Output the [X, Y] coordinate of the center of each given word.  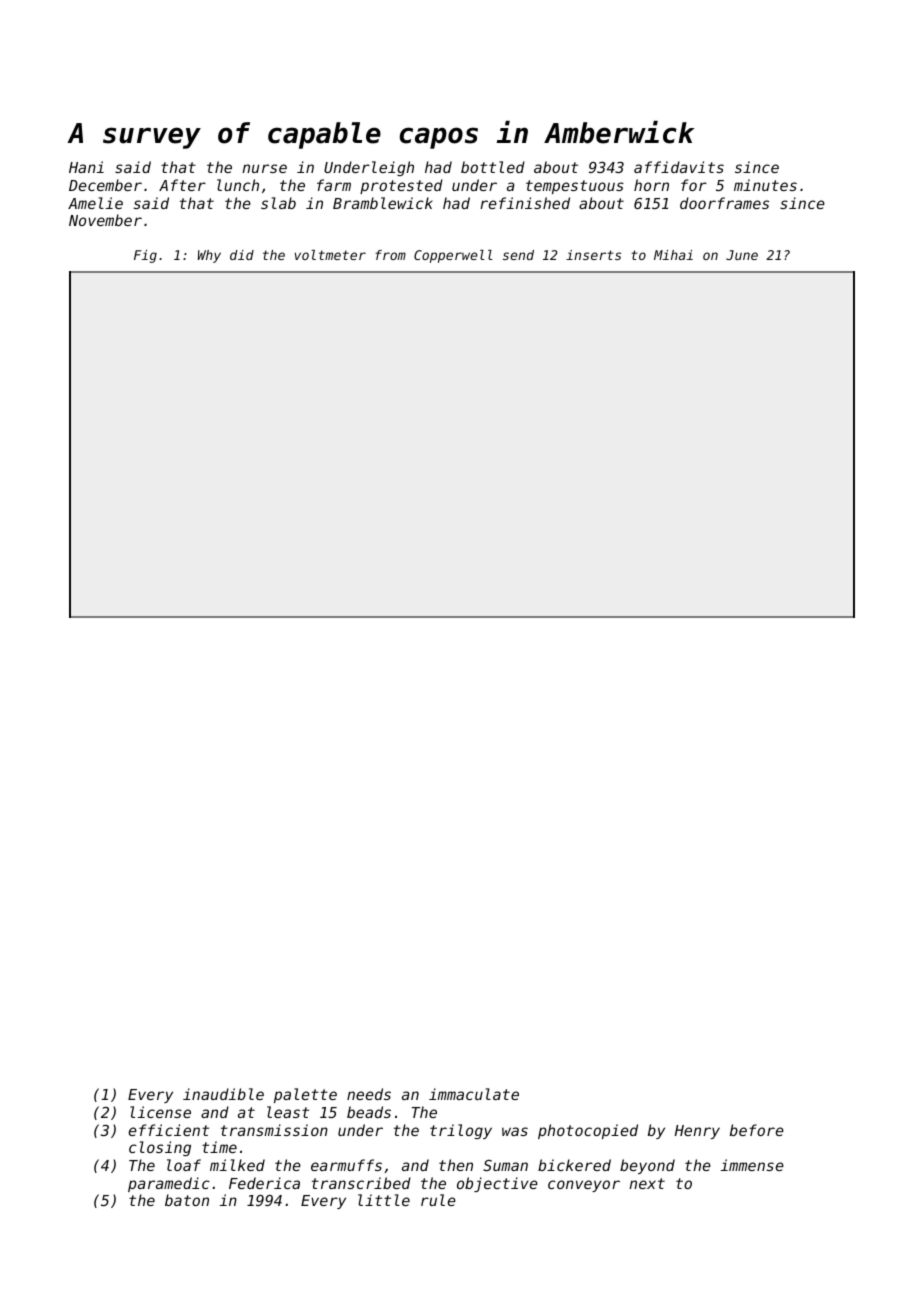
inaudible [223, 1094]
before [757, 1130]
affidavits [679, 167]
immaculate [474, 1094]
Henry [697, 1132]
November [105, 220]
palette [305, 1095]
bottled [493, 167]
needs [369, 1094]
